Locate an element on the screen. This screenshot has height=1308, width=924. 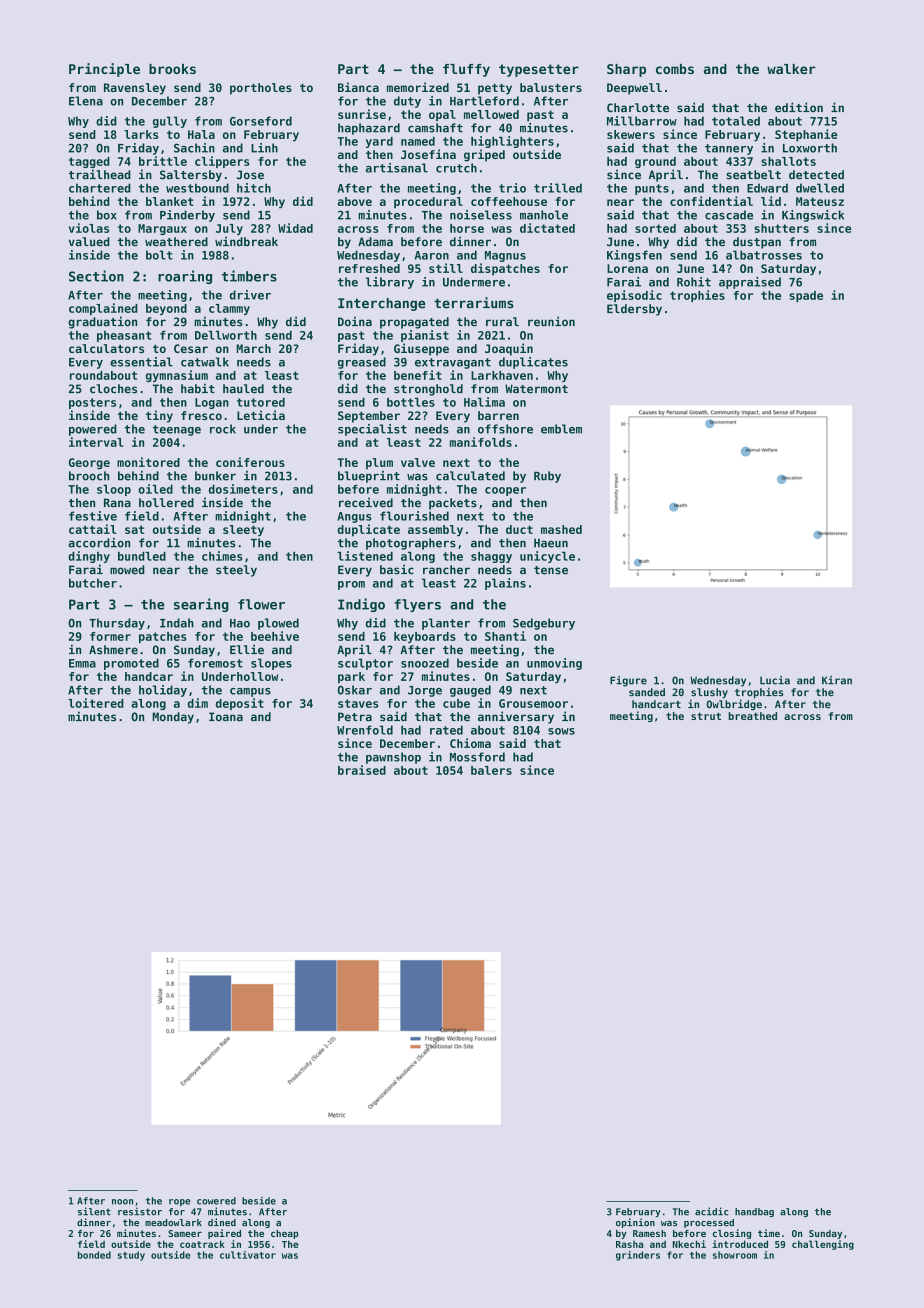
strut is located at coordinates (706, 716).
